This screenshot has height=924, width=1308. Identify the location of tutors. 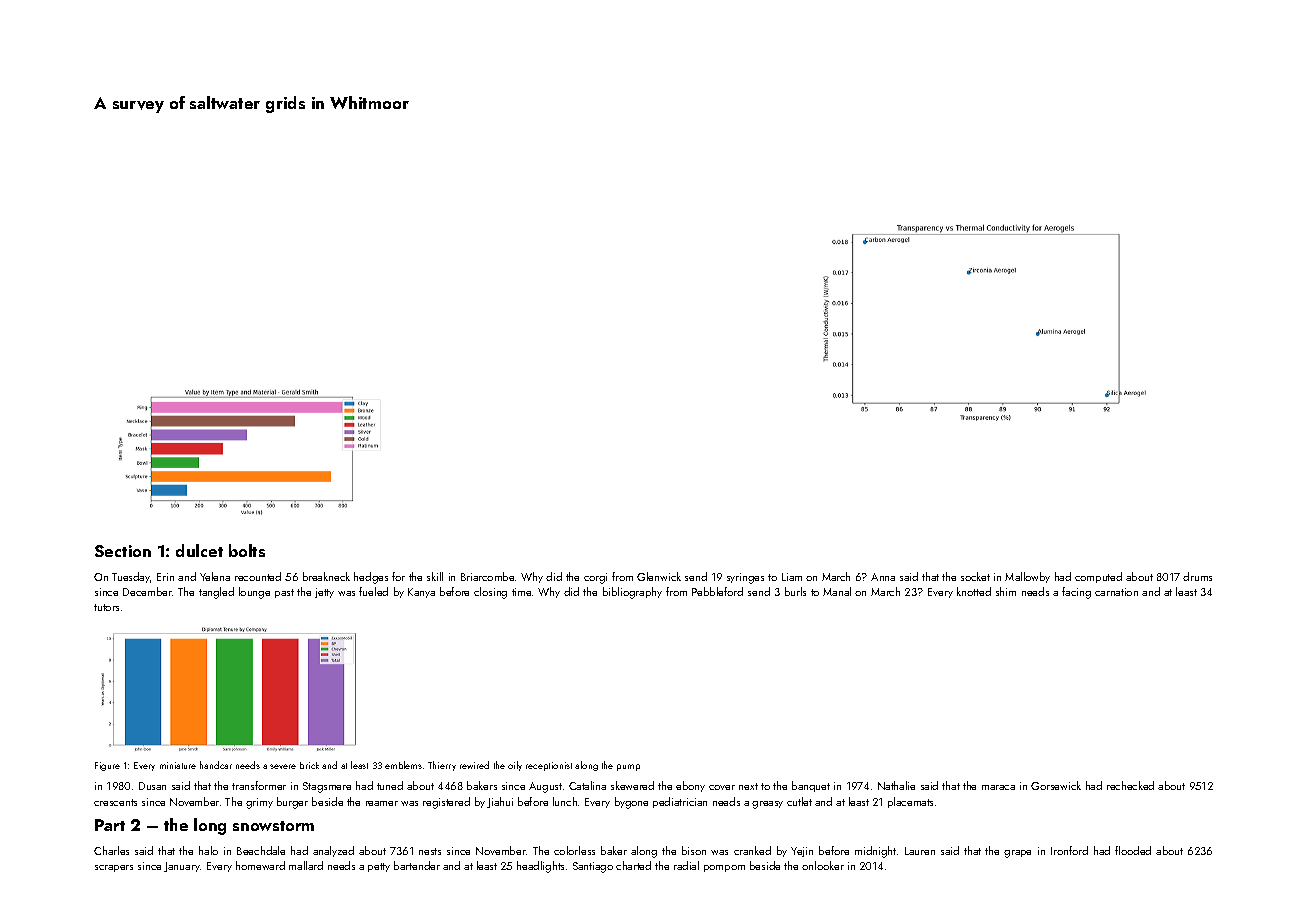
(106, 607).
